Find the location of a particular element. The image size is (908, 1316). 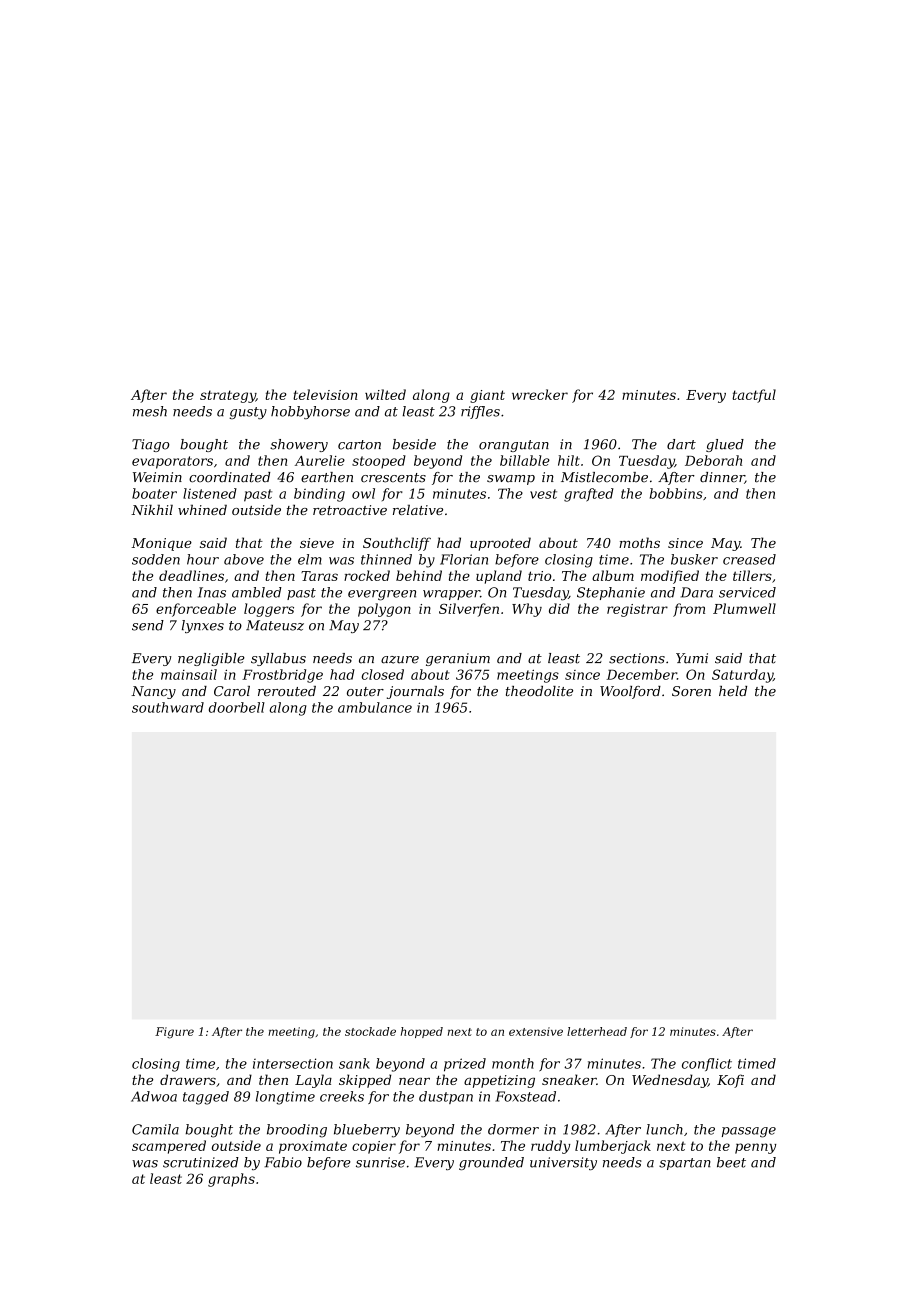

mesh is located at coordinates (150, 411).
